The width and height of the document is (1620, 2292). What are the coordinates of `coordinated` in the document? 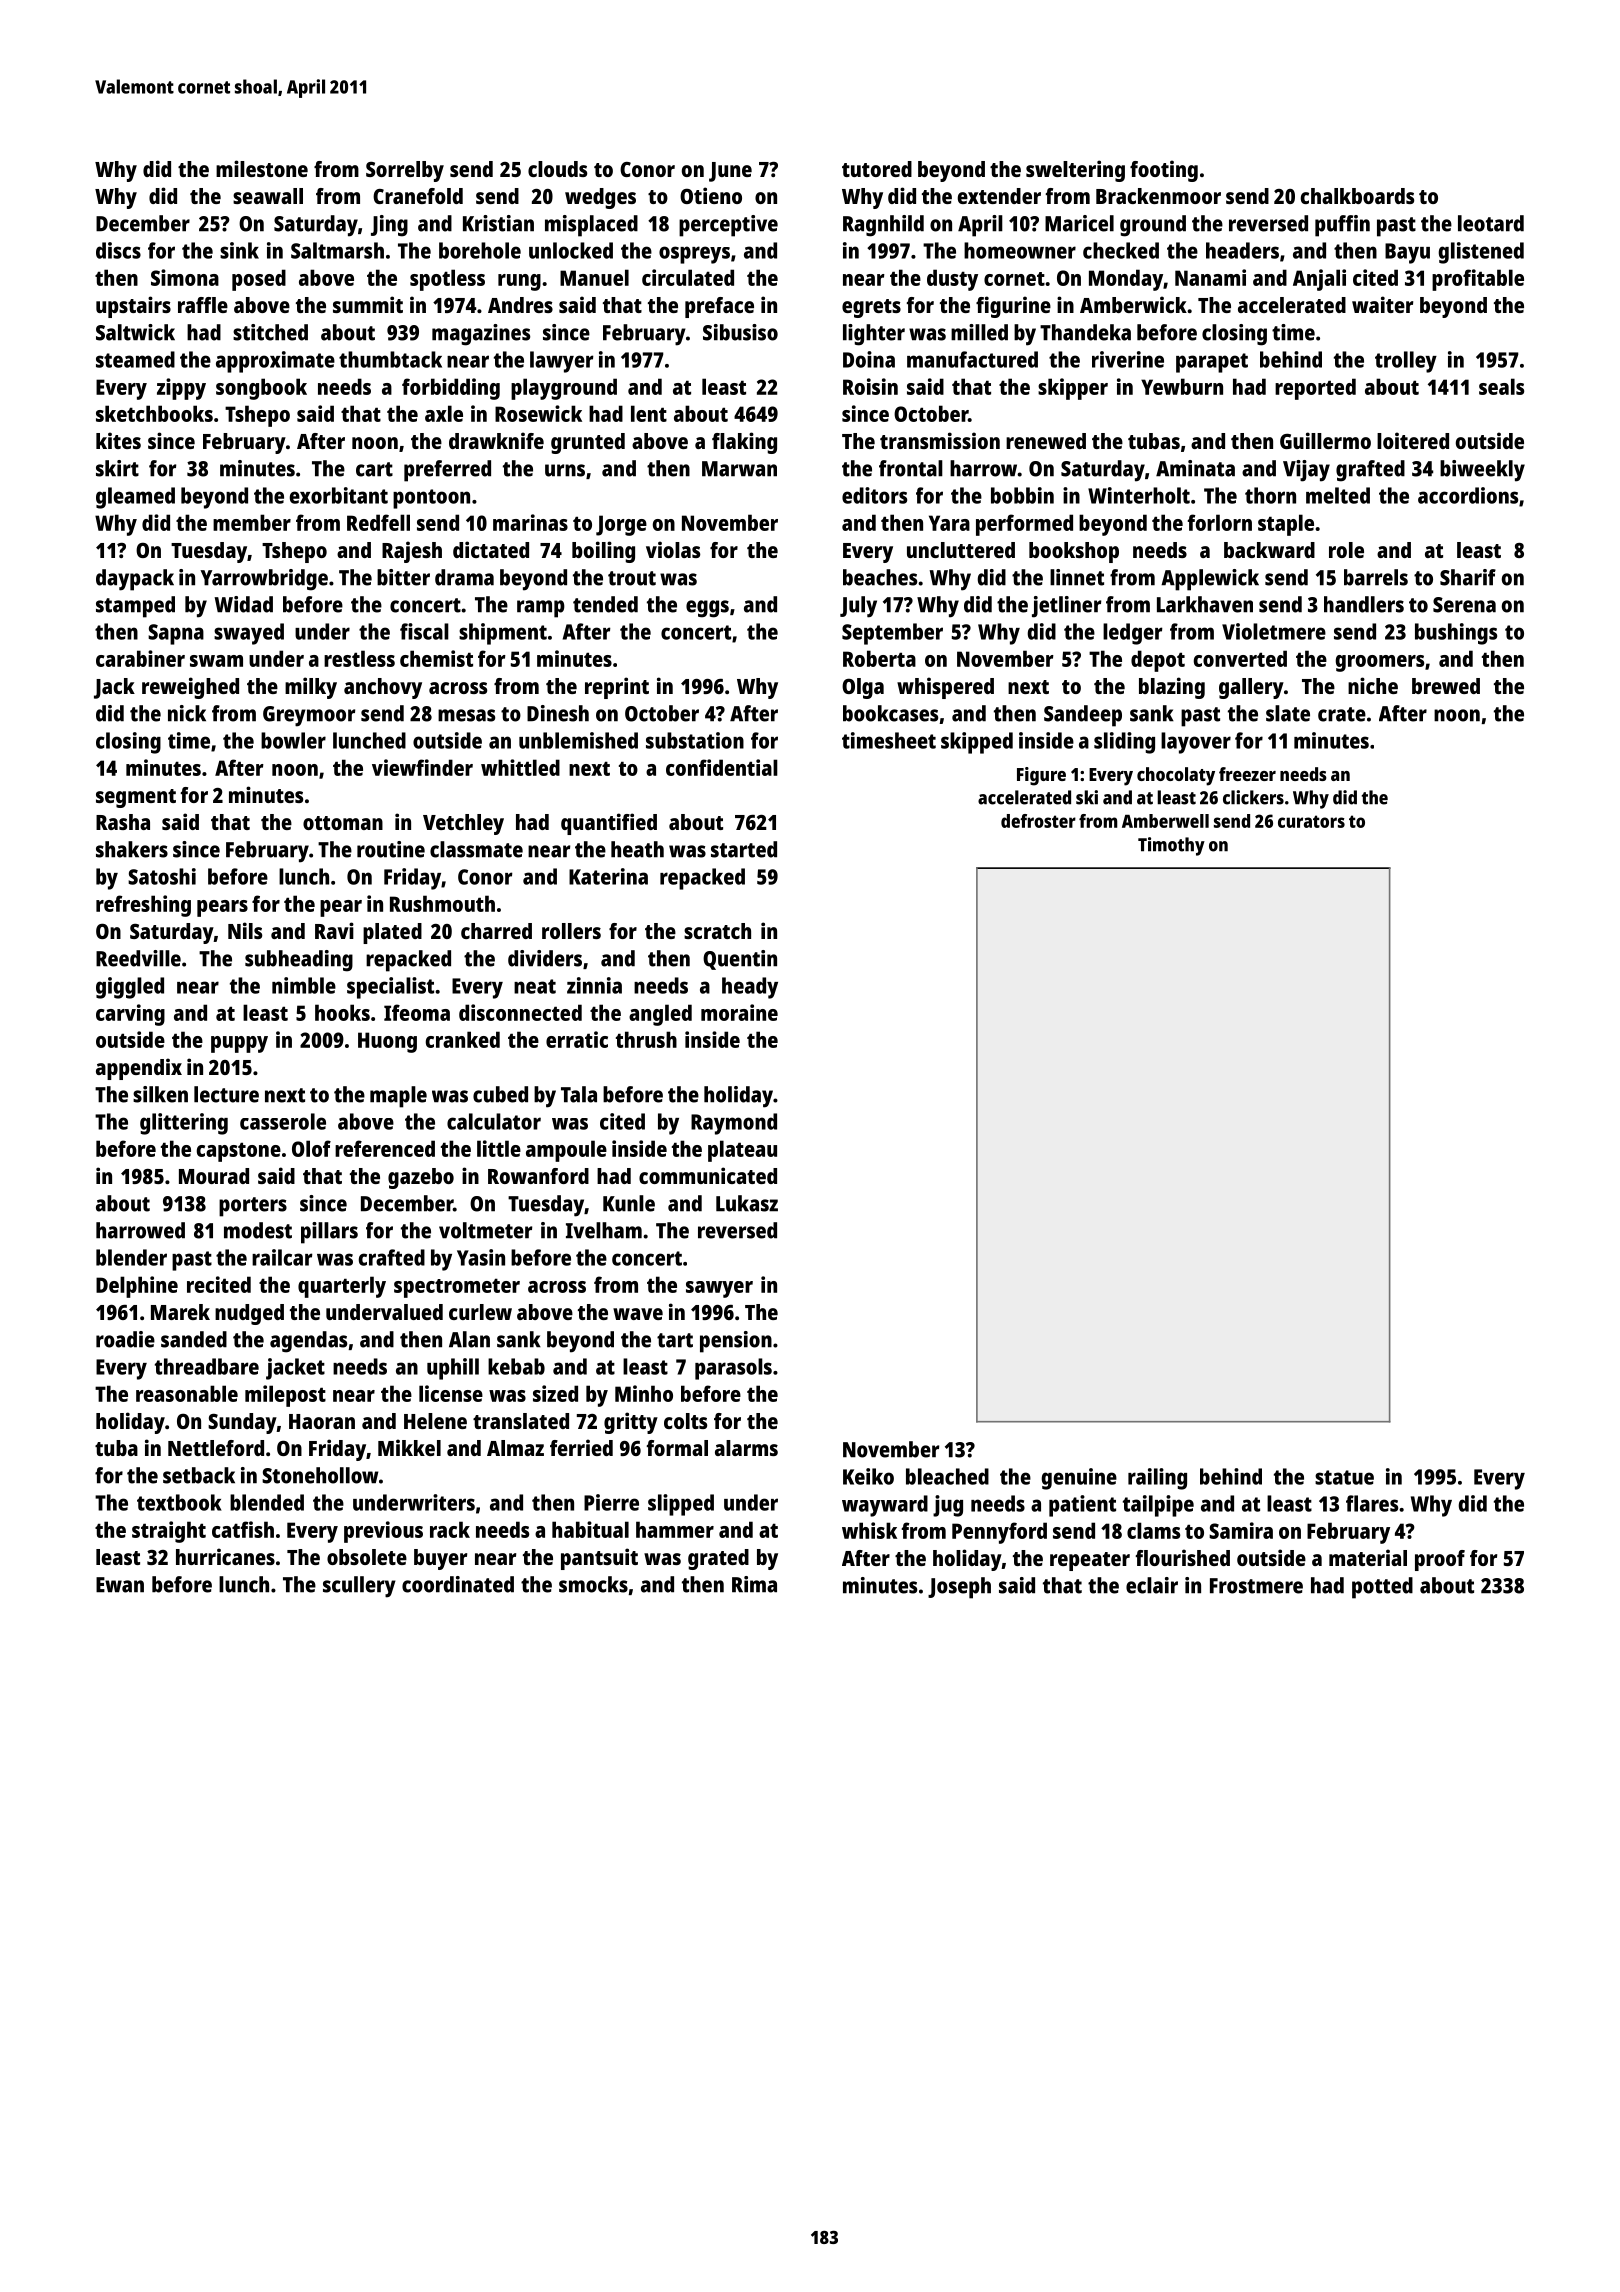 It's located at (458, 1584).
